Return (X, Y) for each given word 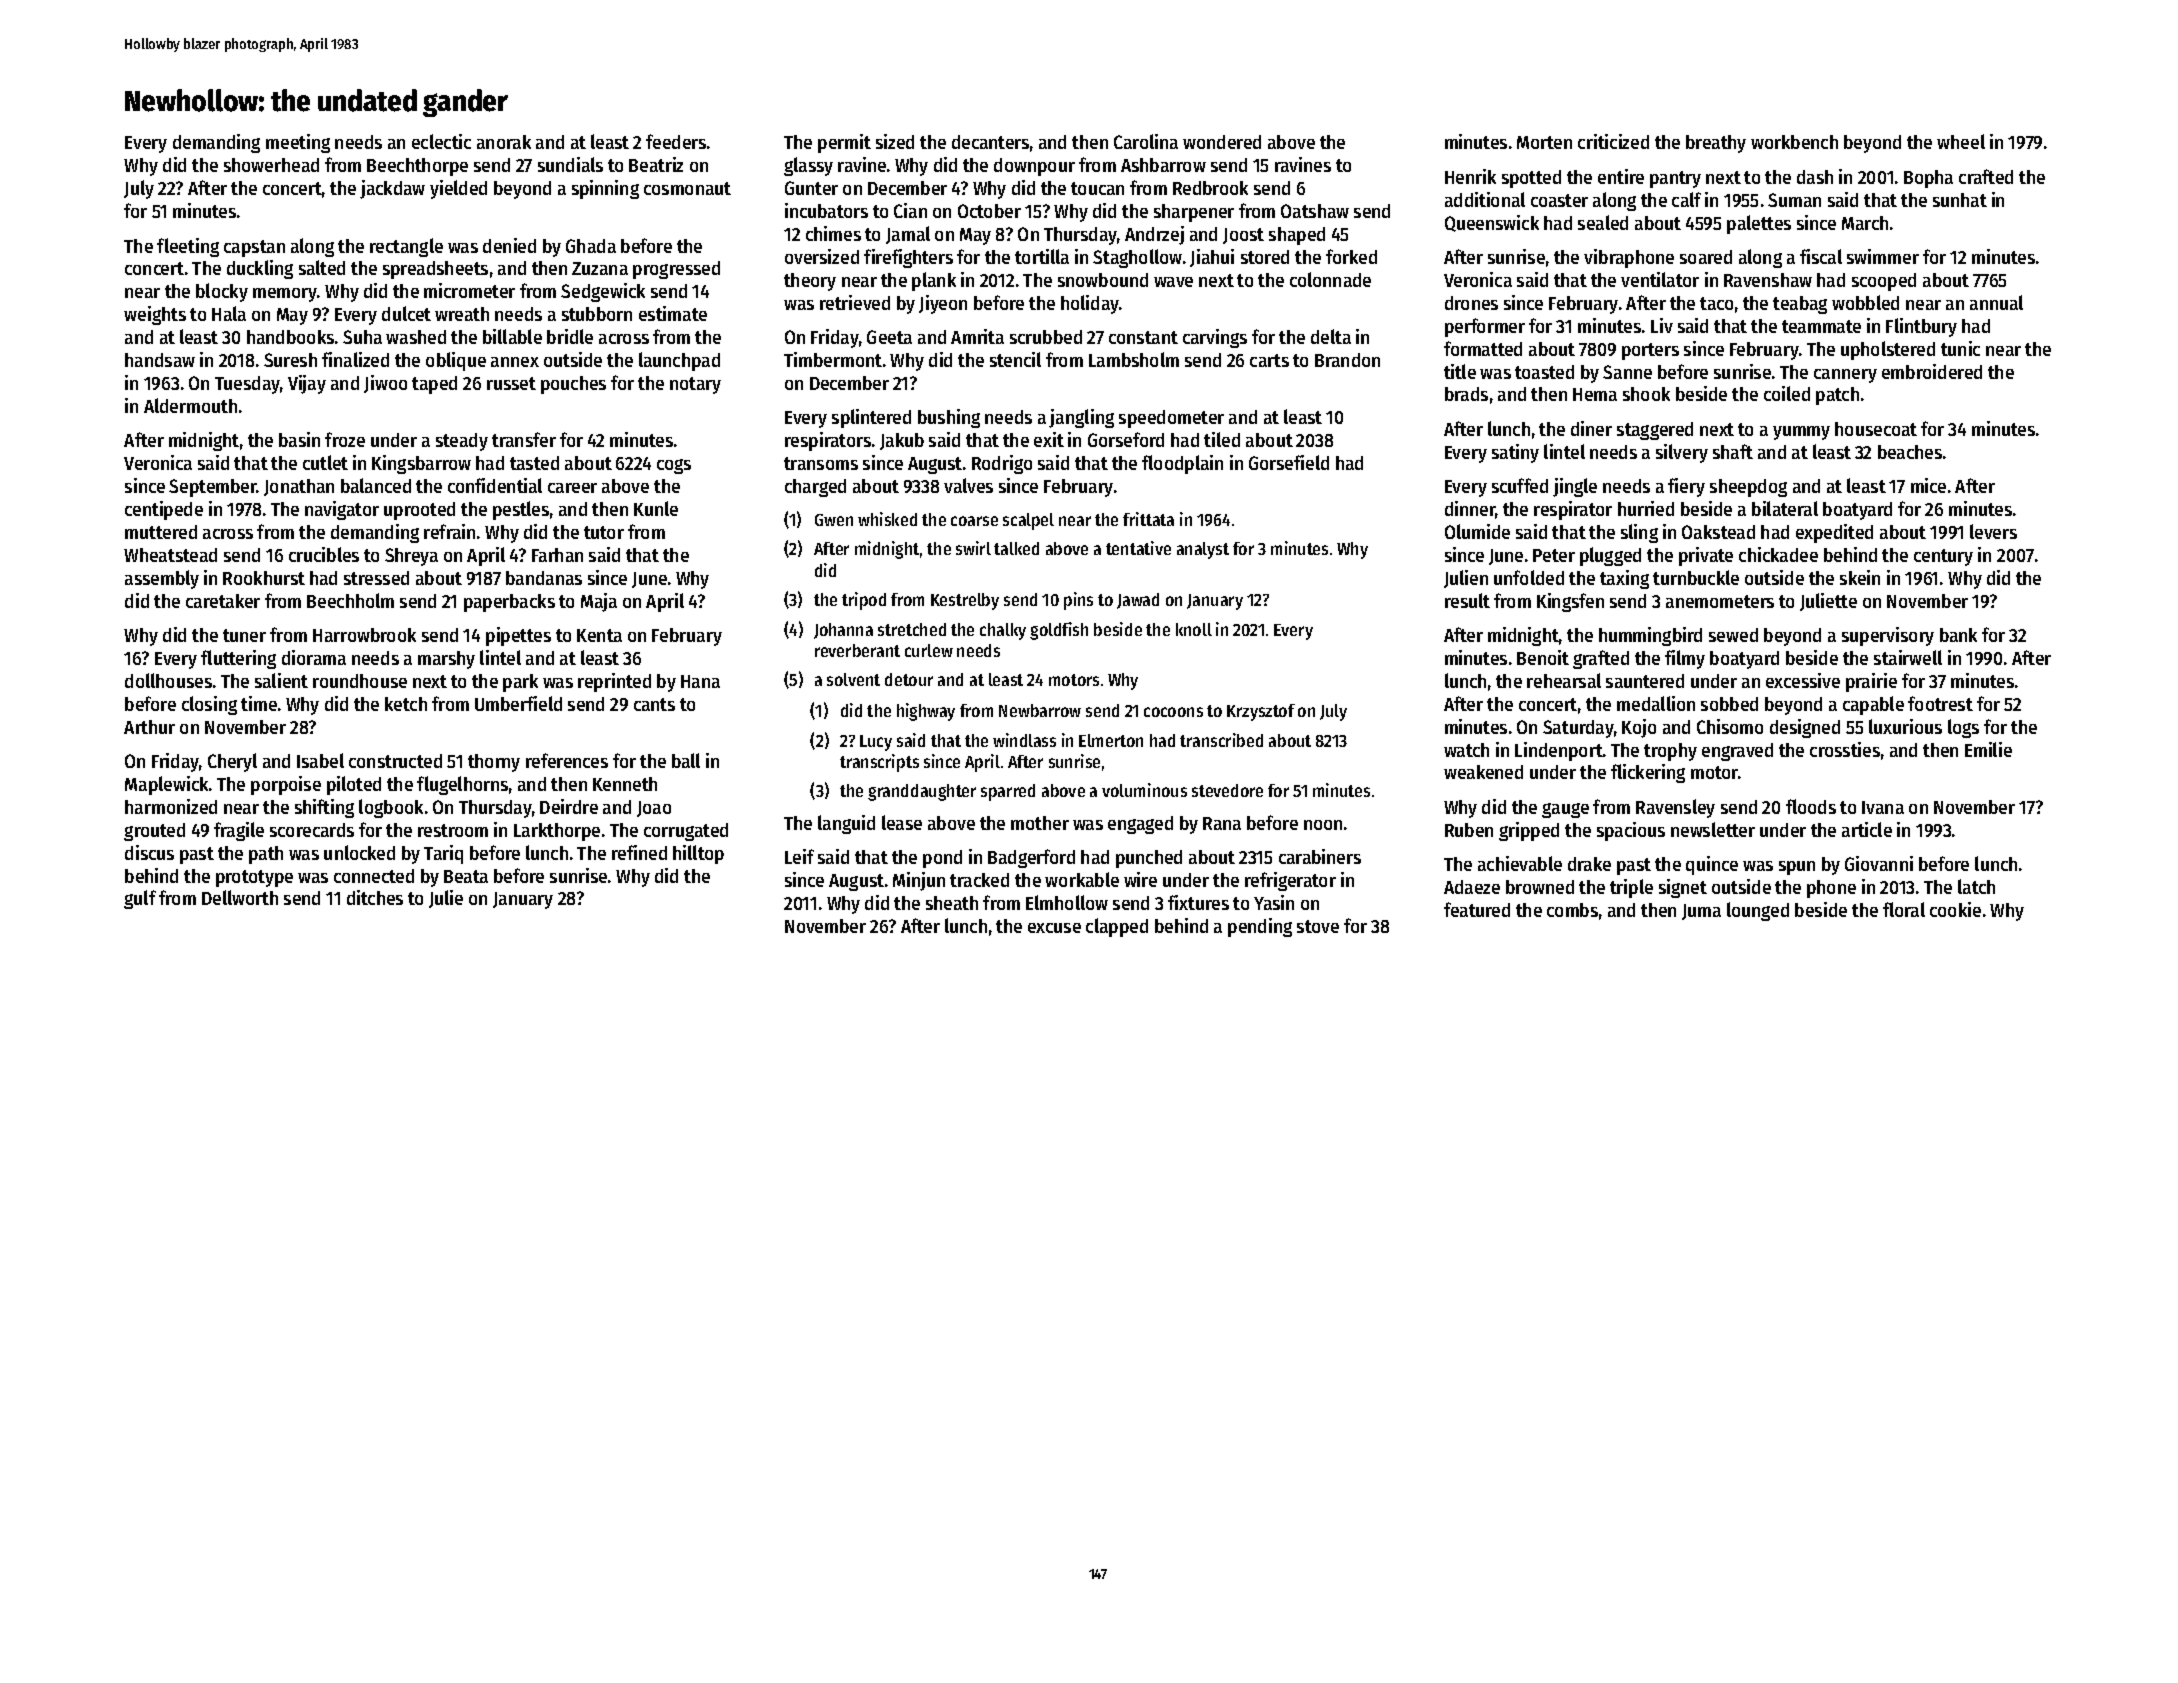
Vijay (307, 384)
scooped (1884, 282)
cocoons (1173, 712)
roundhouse (360, 681)
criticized (1613, 141)
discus (149, 852)
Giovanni (1879, 863)
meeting (298, 143)
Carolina (1146, 141)
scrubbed (1046, 337)
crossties (1845, 749)
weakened (1483, 772)
